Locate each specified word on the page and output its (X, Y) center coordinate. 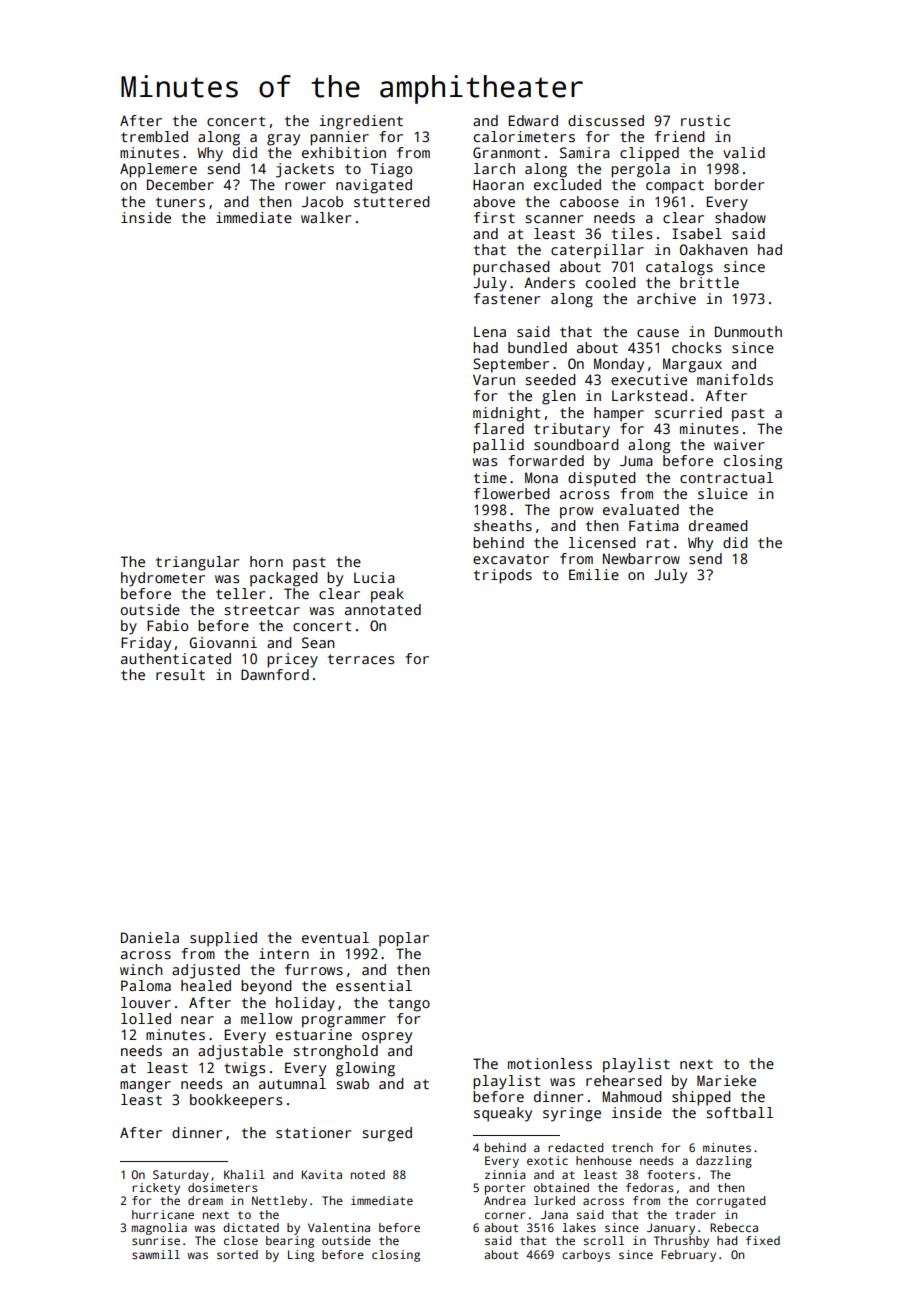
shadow (740, 217)
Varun (494, 379)
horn (266, 561)
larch (494, 168)
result (180, 674)
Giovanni (223, 642)
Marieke (726, 1080)
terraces (361, 659)
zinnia (505, 1174)
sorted (237, 1254)
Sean (318, 642)
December (180, 184)
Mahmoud (632, 1096)
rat (658, 543)
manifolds (735, 379)
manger (145, 1087)
